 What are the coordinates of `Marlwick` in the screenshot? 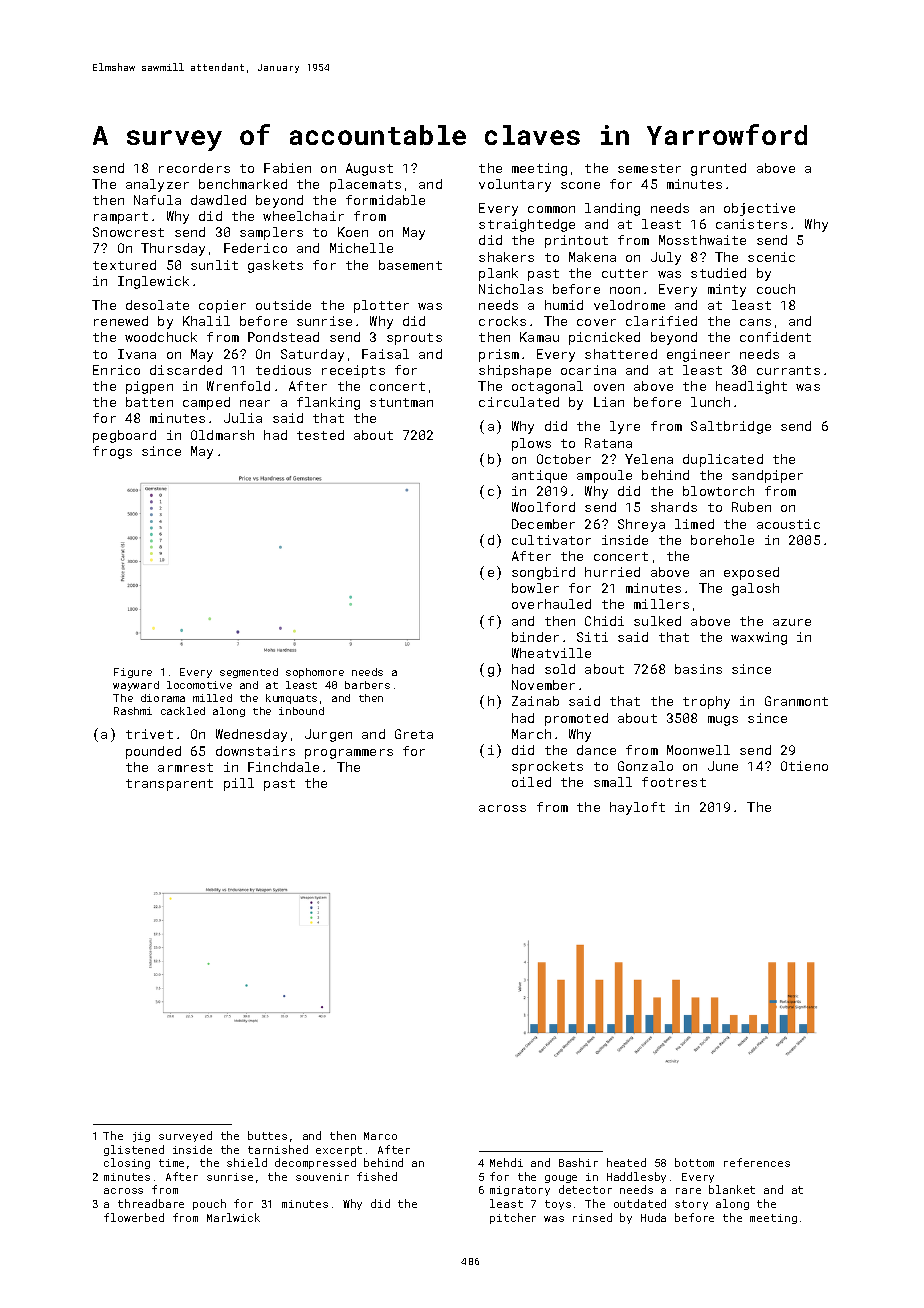 It's located at (233, 1217).
